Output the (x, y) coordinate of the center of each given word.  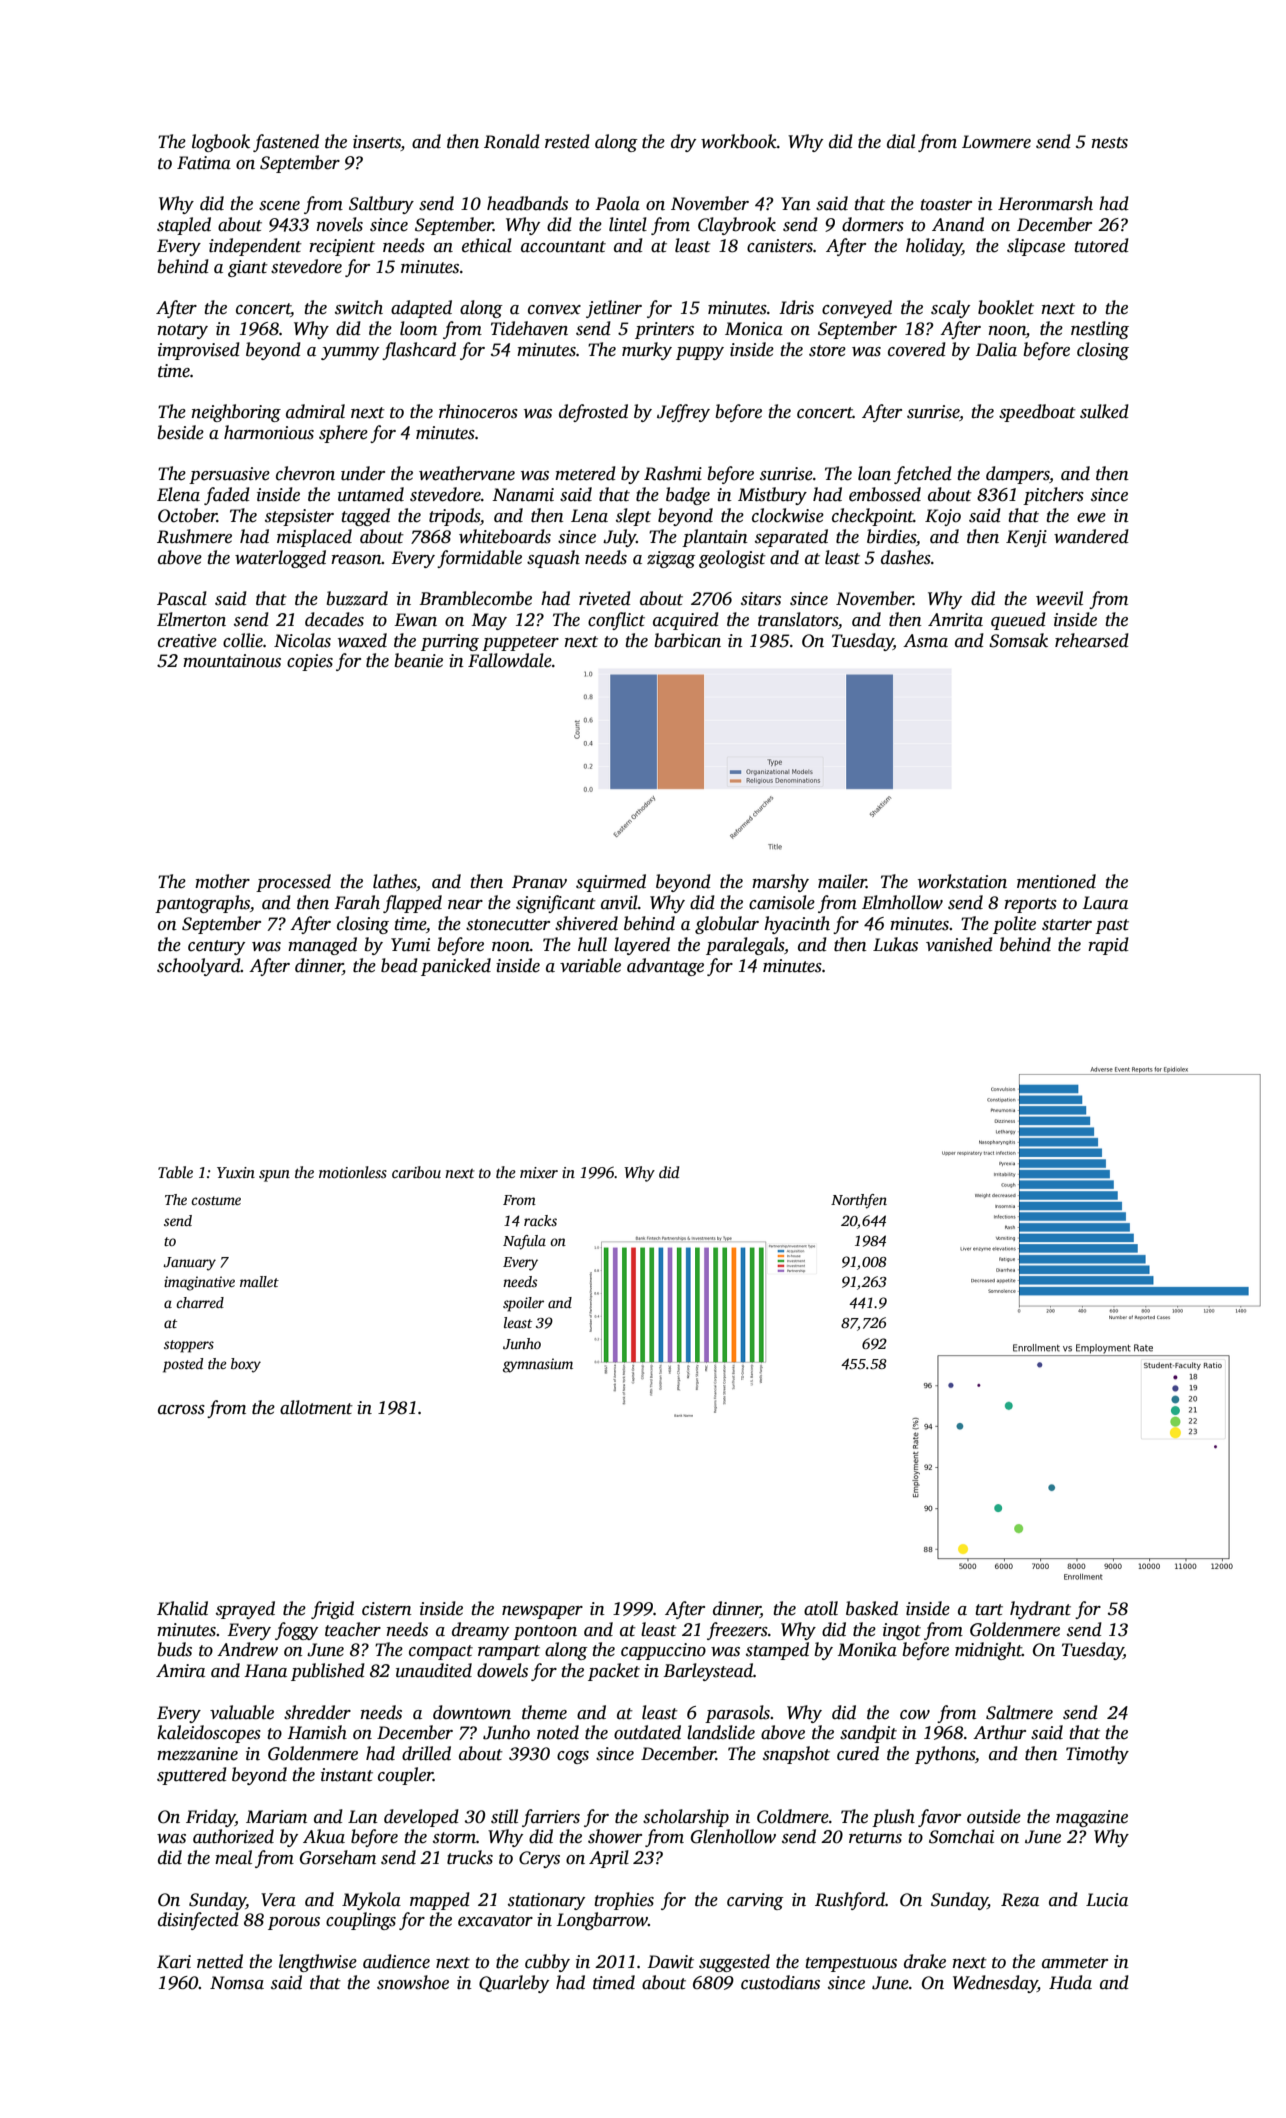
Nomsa (237, 1983)
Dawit (671, 1962)
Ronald (512, 141)
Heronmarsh (1045, 203)
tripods (454, 517)
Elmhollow (902, 902)
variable (590, 965)
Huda (1070, 1982)
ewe (1091, 518)
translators (798, 619)
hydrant (1040, 1610)
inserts (377, 143)
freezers (737, 1631)
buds (174, 1649)
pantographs (202, 904)
